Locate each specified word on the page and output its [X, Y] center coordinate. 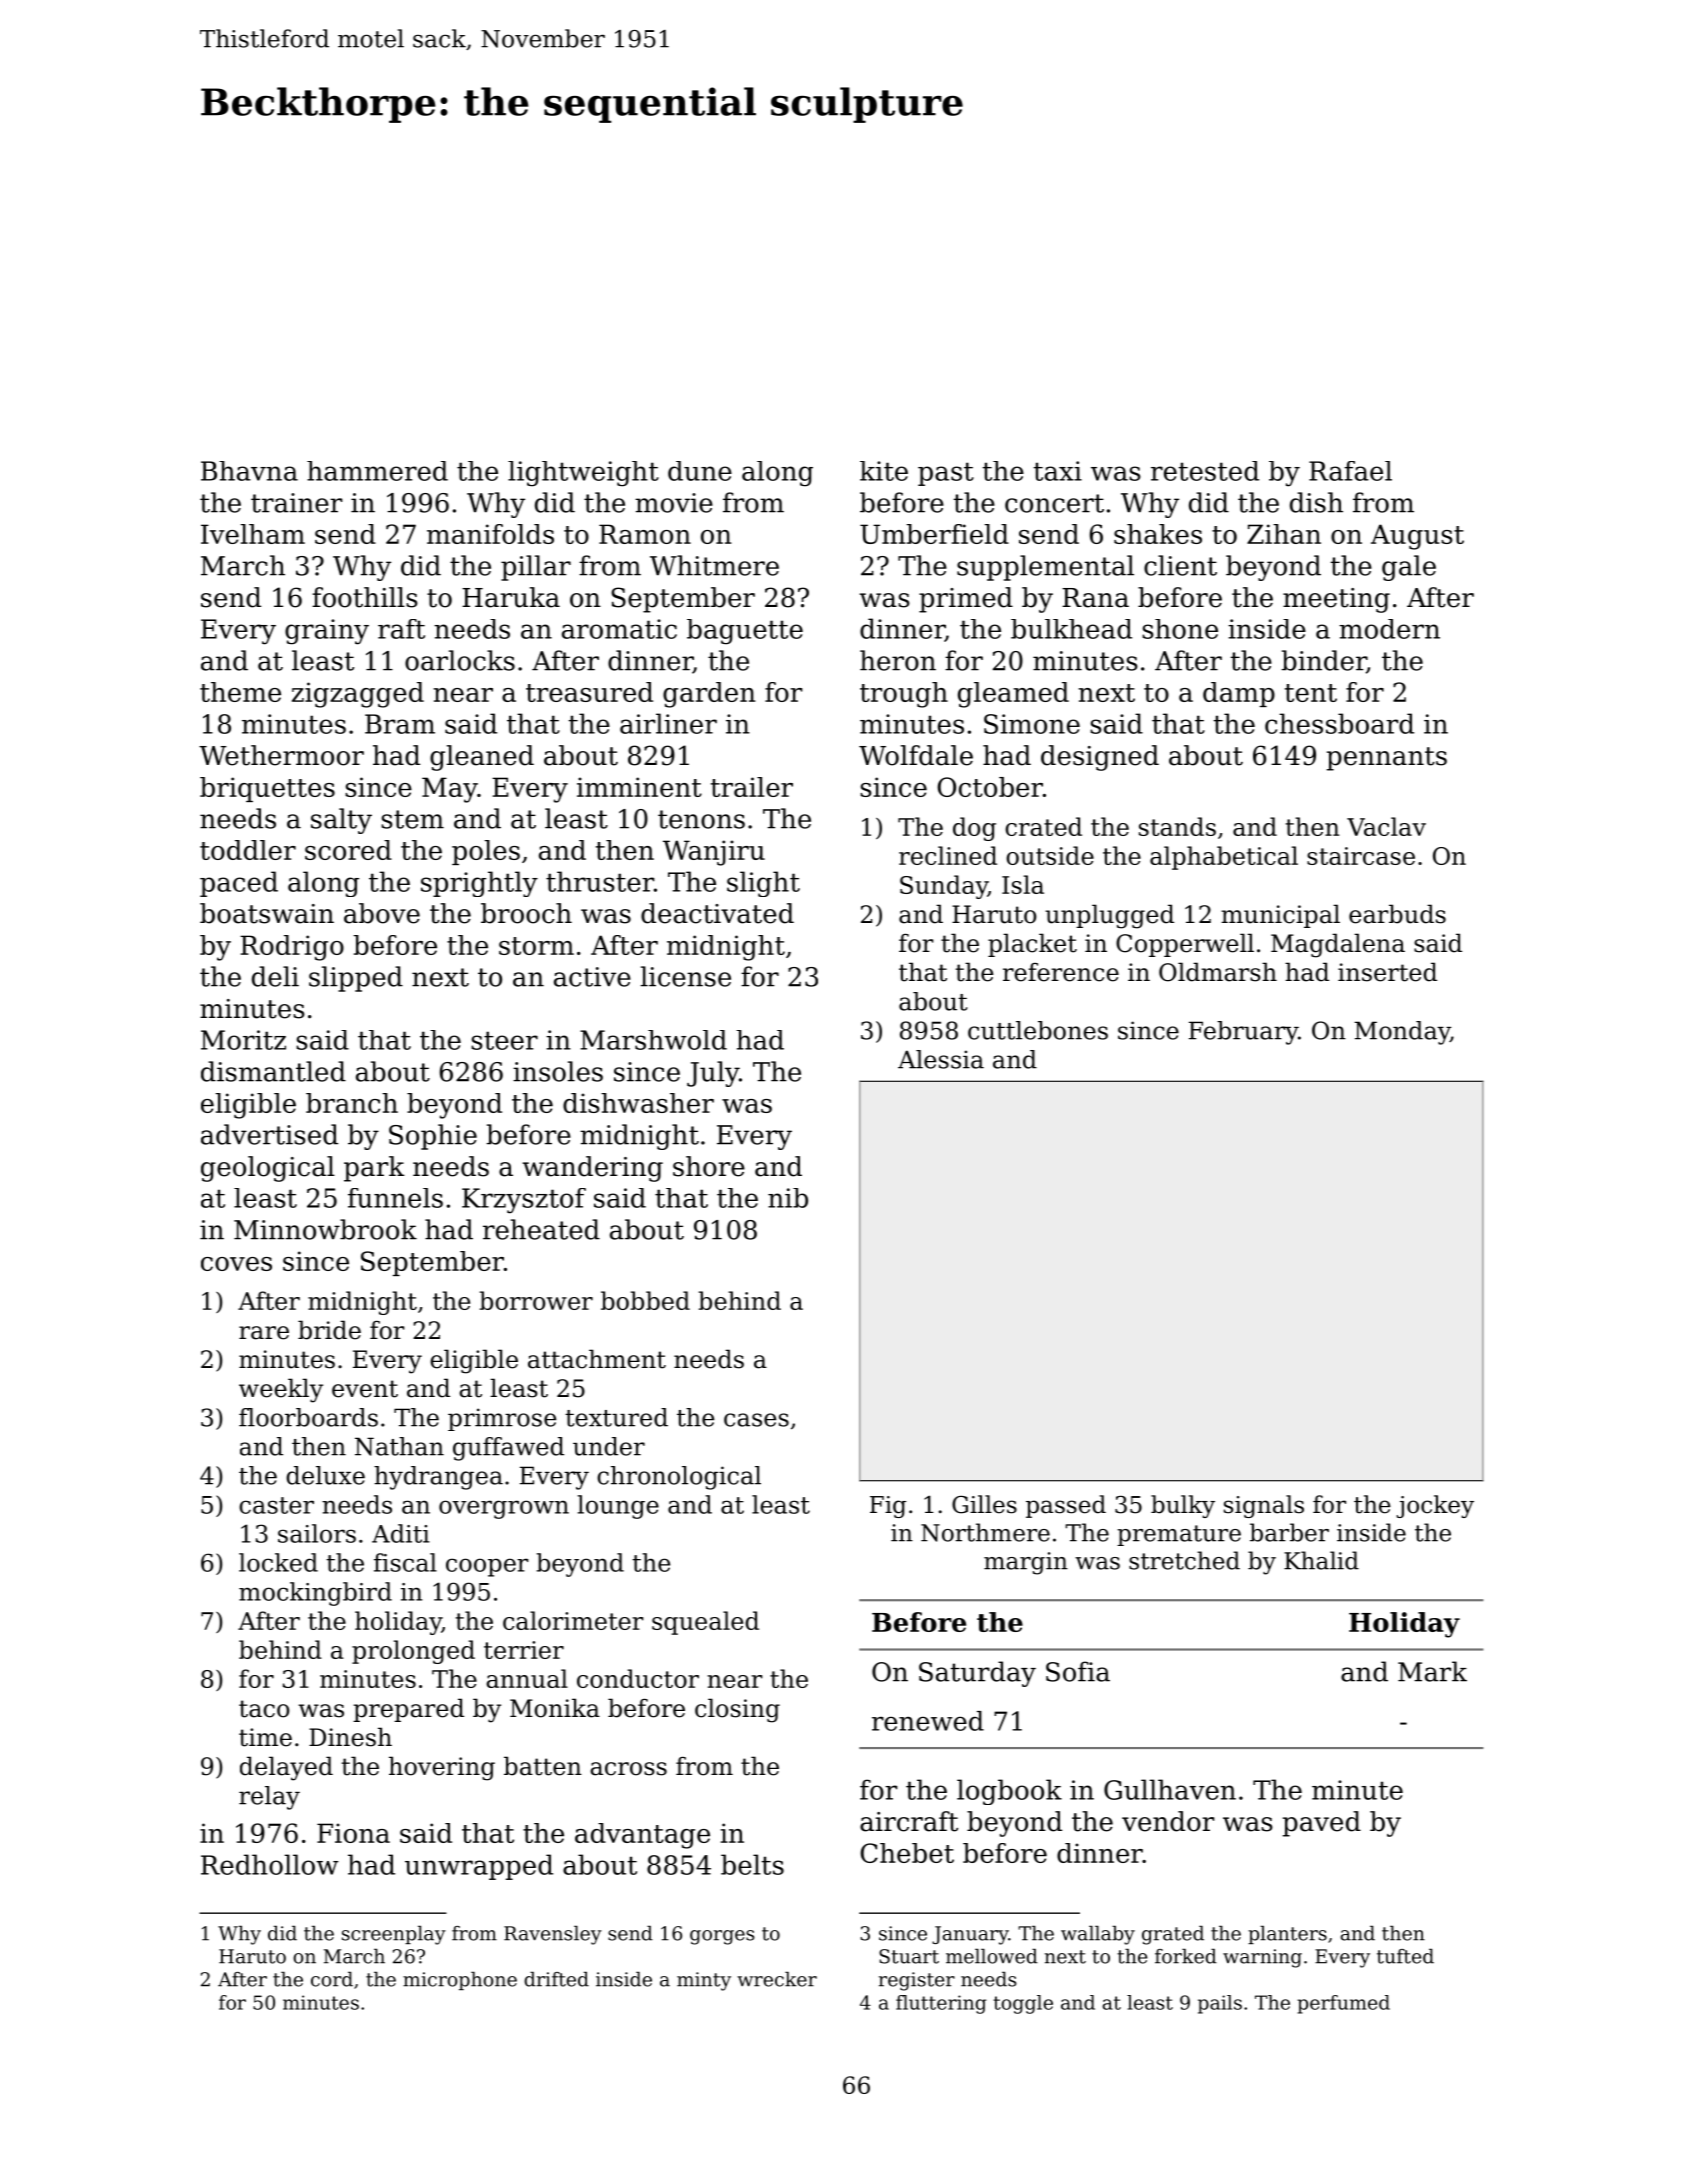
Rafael [1350, 471]
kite [884, 471]
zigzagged [358, 695]
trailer [752, 787]
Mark [1432, 1671]
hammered [377, 471]
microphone [460, 1981]
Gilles [984, 1504]
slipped [356, 979]
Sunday [944, 887]
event [365, 1389]
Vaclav [1386, 826]
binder [1324, 661]
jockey [1435, 1506]
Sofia [1078, 1671]
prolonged [413, 1652]
